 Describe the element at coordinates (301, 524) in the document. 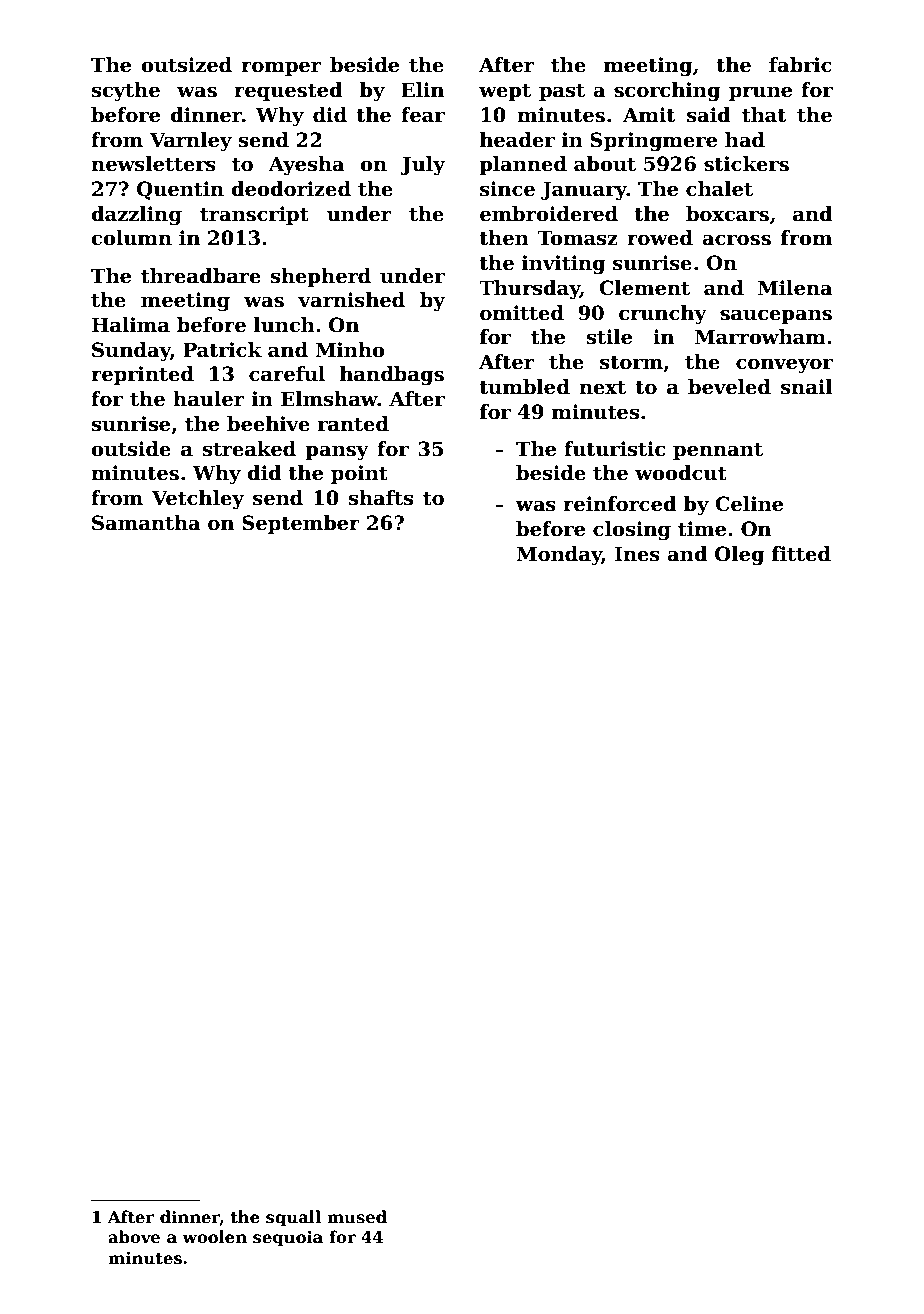

I see `September` at that location.
